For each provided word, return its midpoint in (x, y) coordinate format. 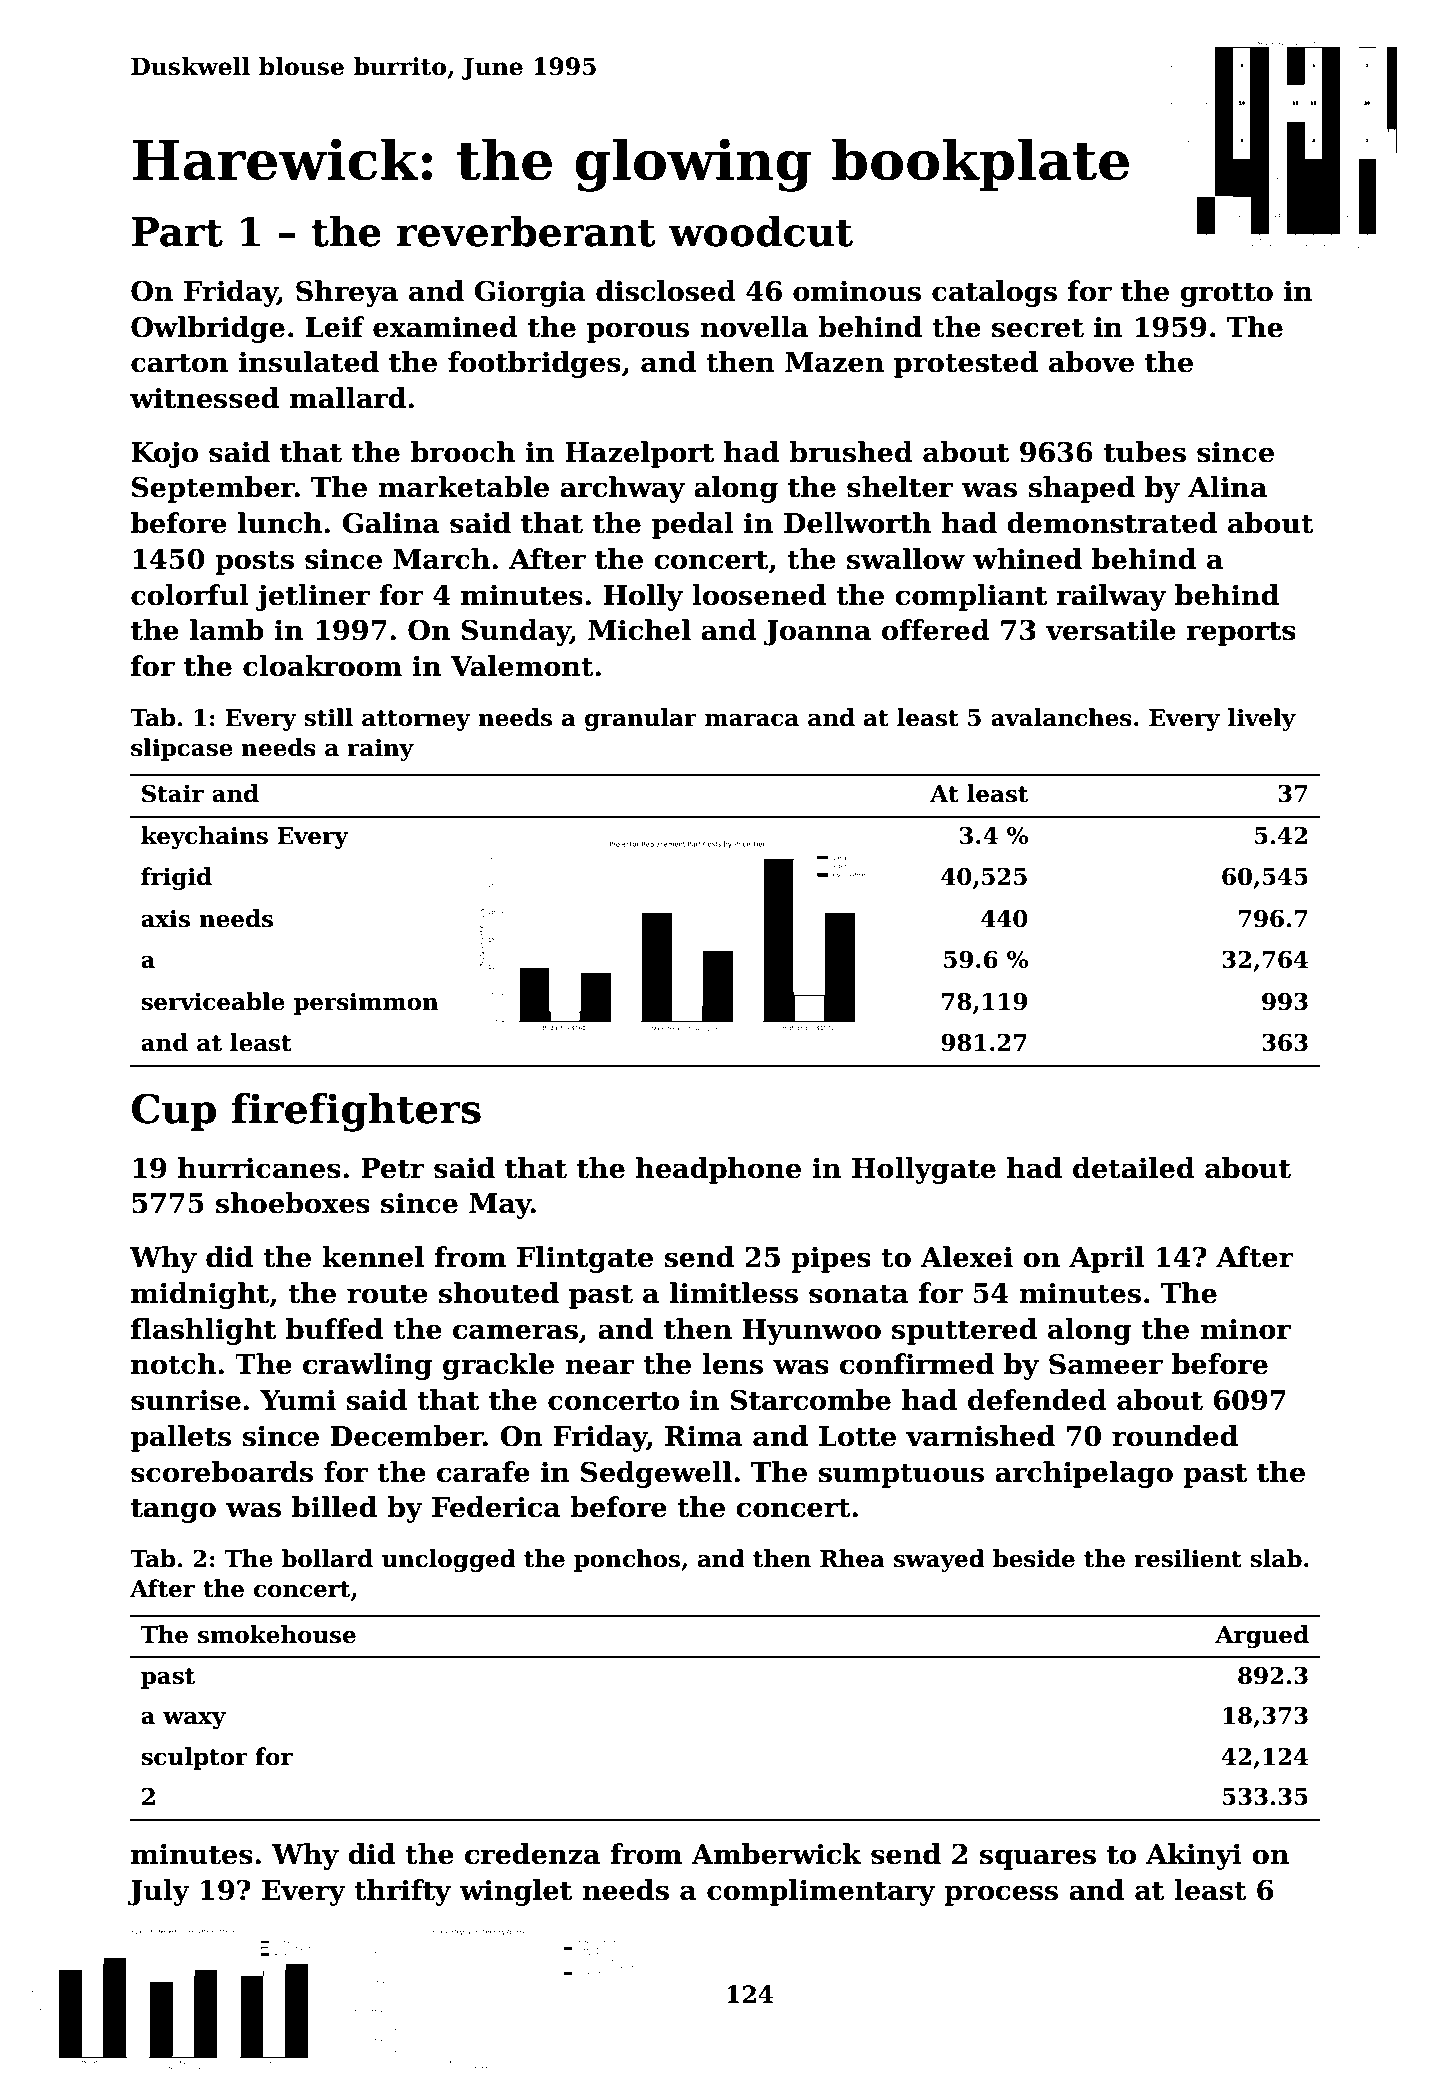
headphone (718, 1170)
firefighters (356, 1112)
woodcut (760, 231)
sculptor (194, 1758)
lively (1262, 719)
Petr (393, 1168)
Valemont (522, 666)
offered (936, 630)
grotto (1226, 295)
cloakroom (322, 666)
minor (1245, 1329)
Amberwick (776, 1854)
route (387, 1294)
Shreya (347, 293)
